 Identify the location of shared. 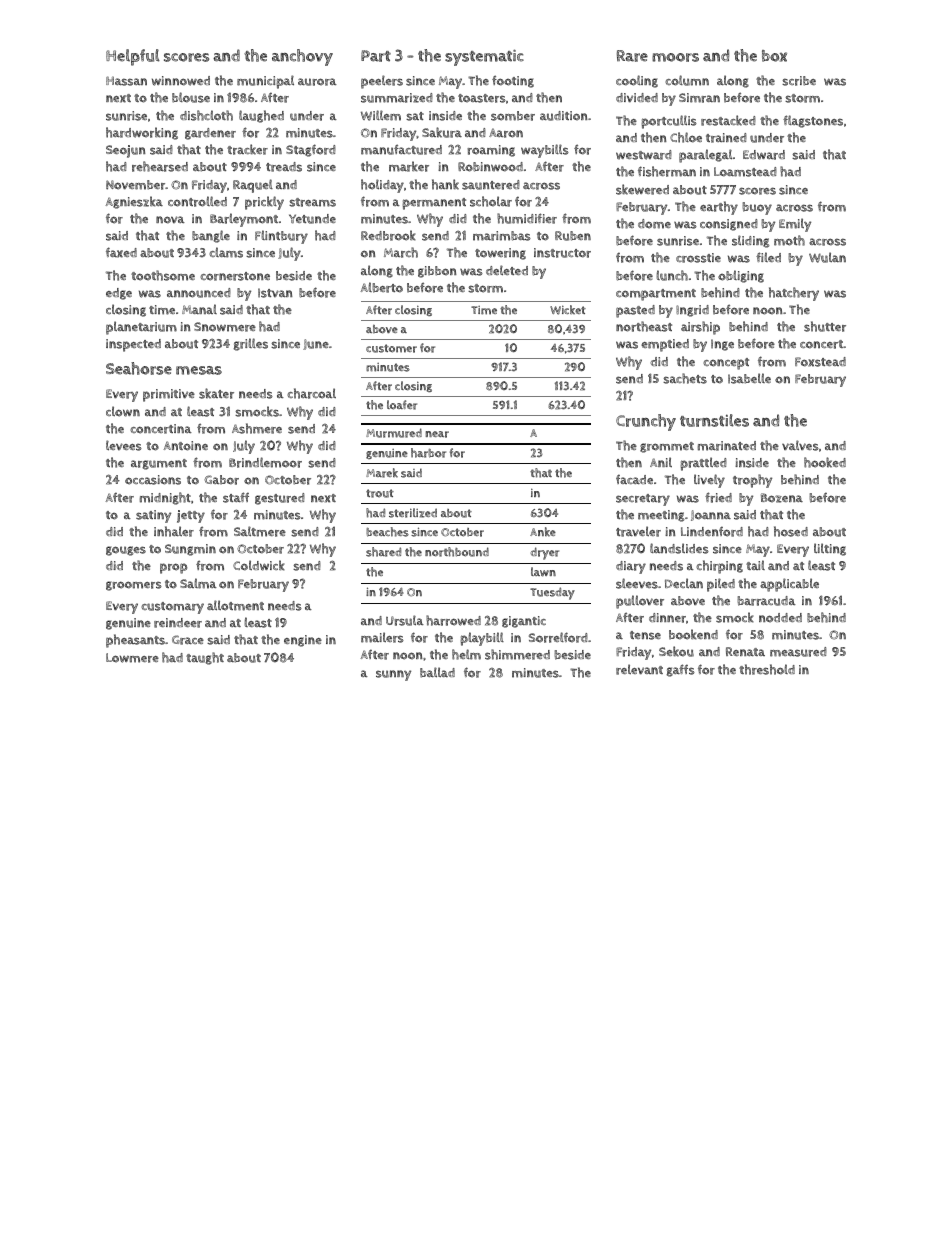
(383, 552).
